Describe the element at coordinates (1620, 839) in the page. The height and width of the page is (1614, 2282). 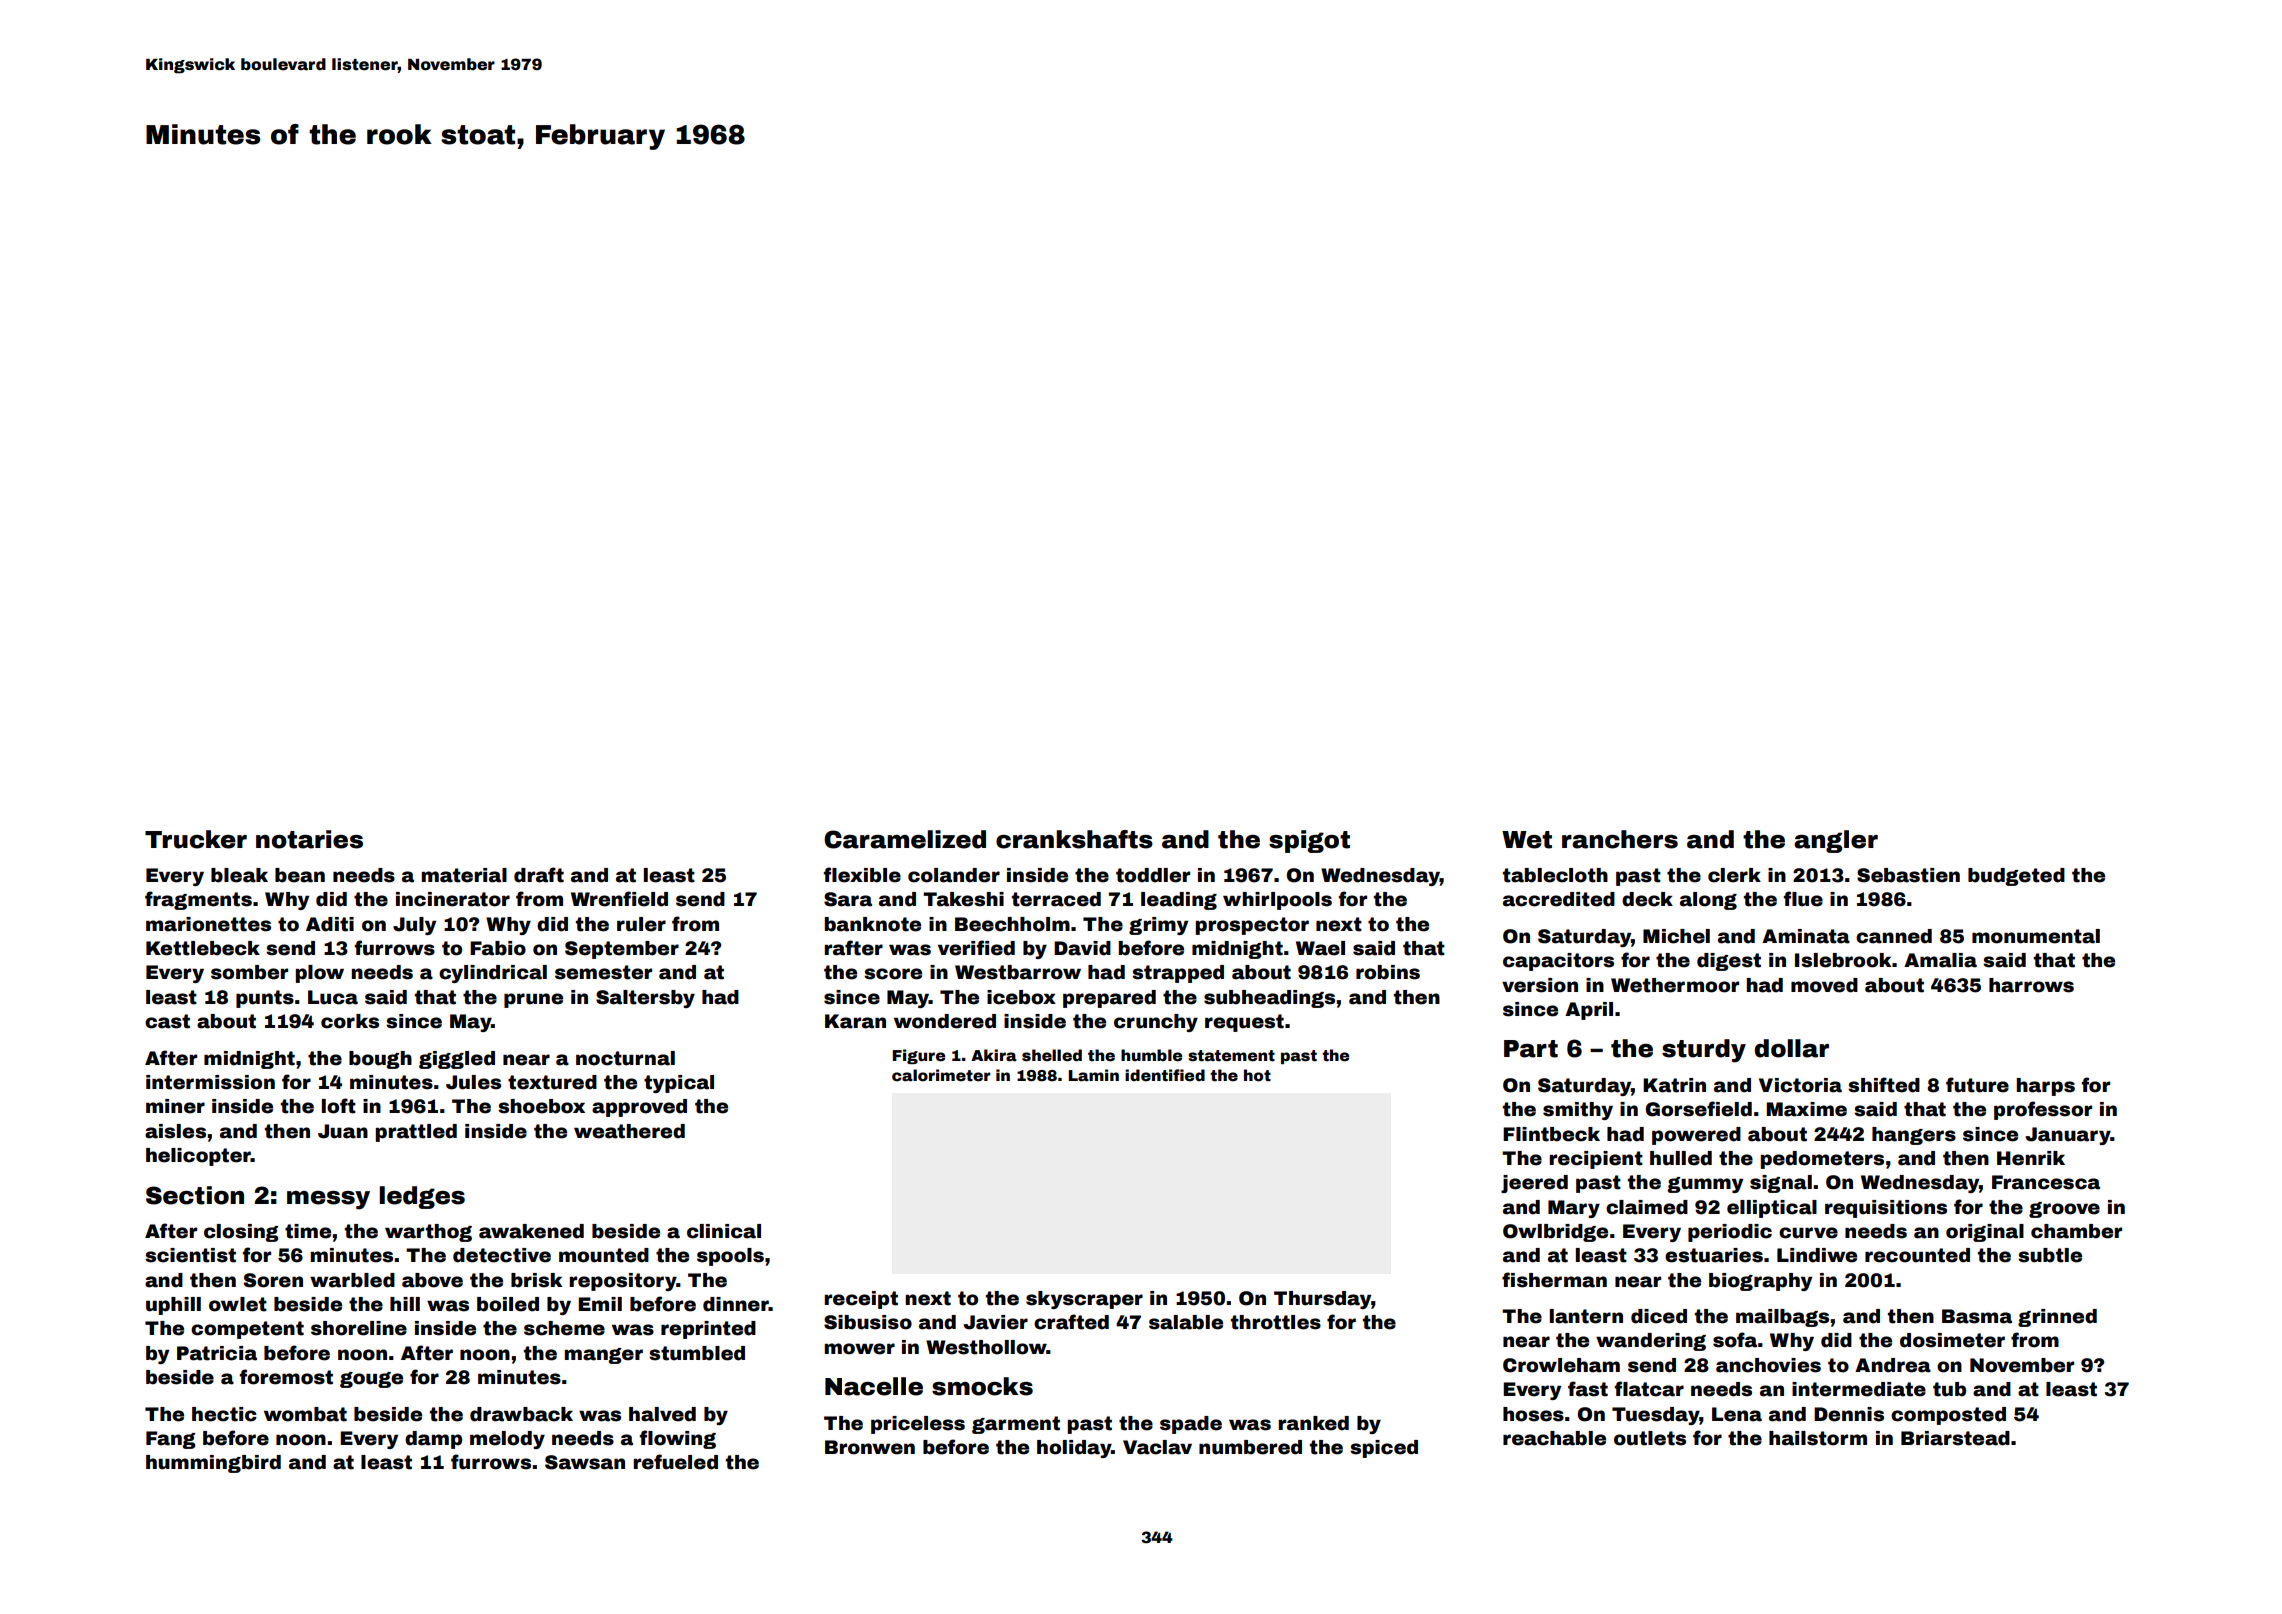
I see `ranchers` at that location.
